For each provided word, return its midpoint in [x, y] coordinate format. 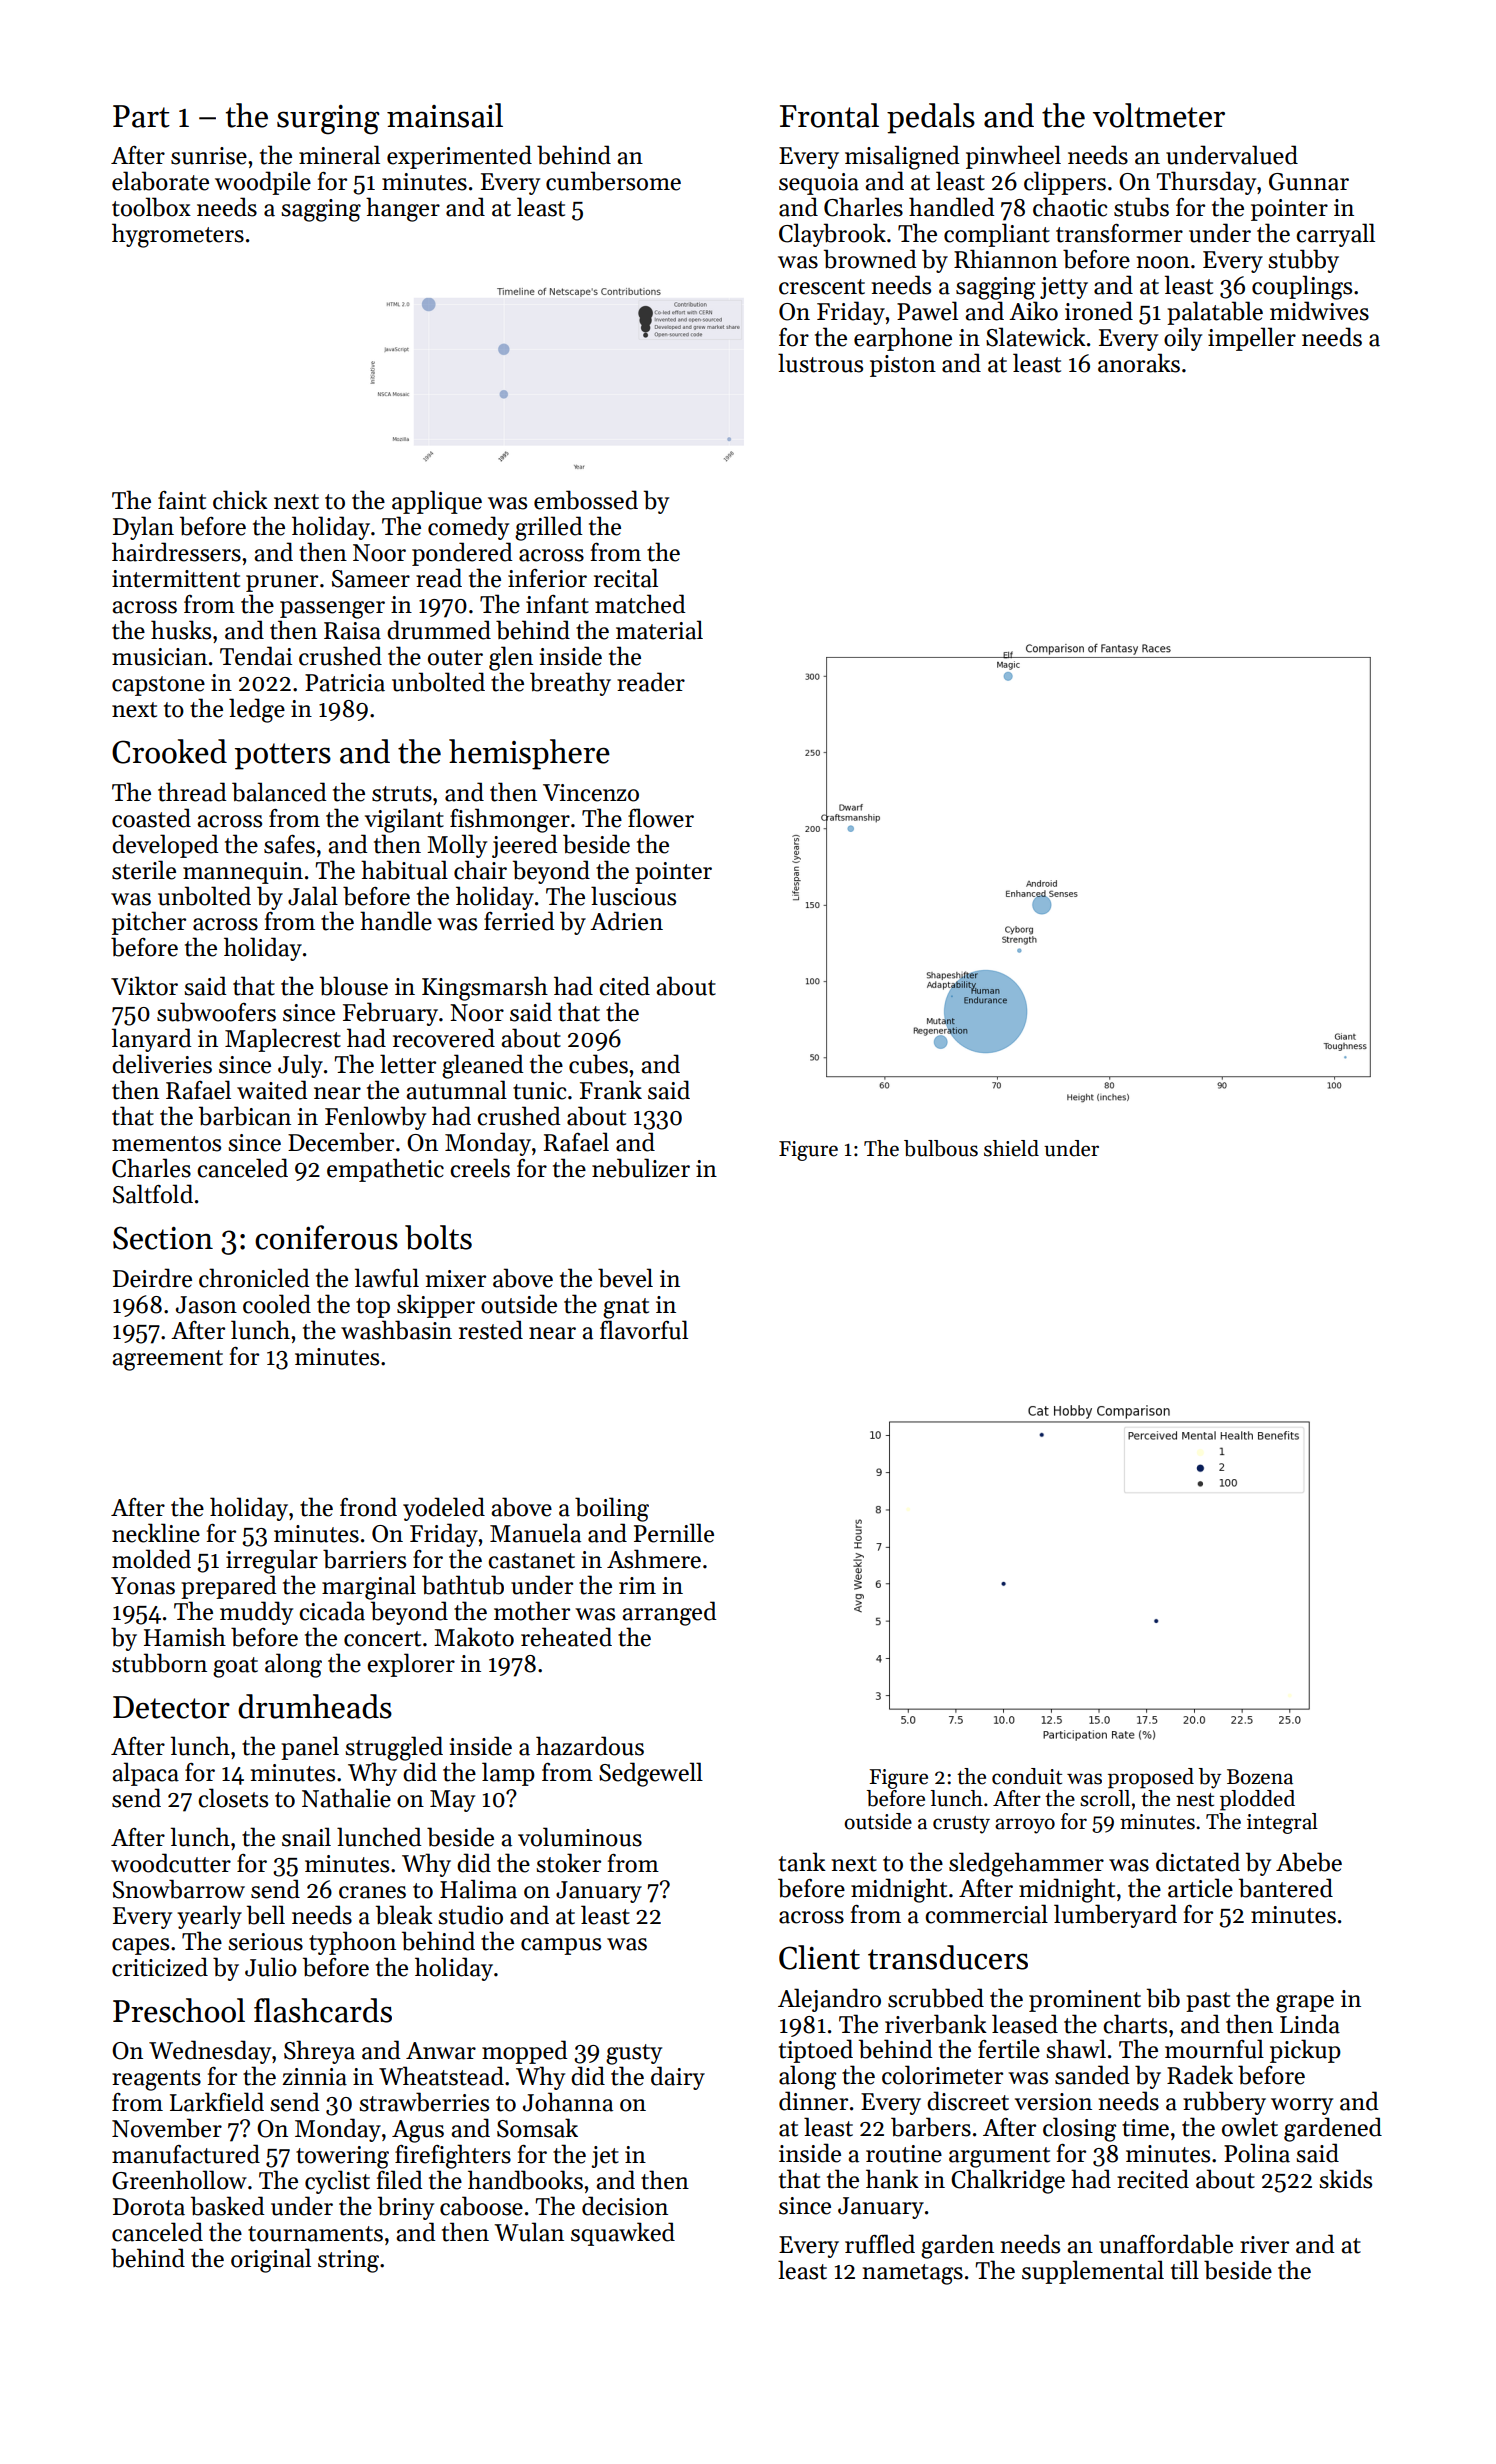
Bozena [1260, 1777]
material [659, 630]
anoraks [1139, 363]
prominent [1085, 2001]
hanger [403, 209]
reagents [156, 2080]
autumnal [456, 1090]
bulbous [941, 1148]
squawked [623, 2234]
